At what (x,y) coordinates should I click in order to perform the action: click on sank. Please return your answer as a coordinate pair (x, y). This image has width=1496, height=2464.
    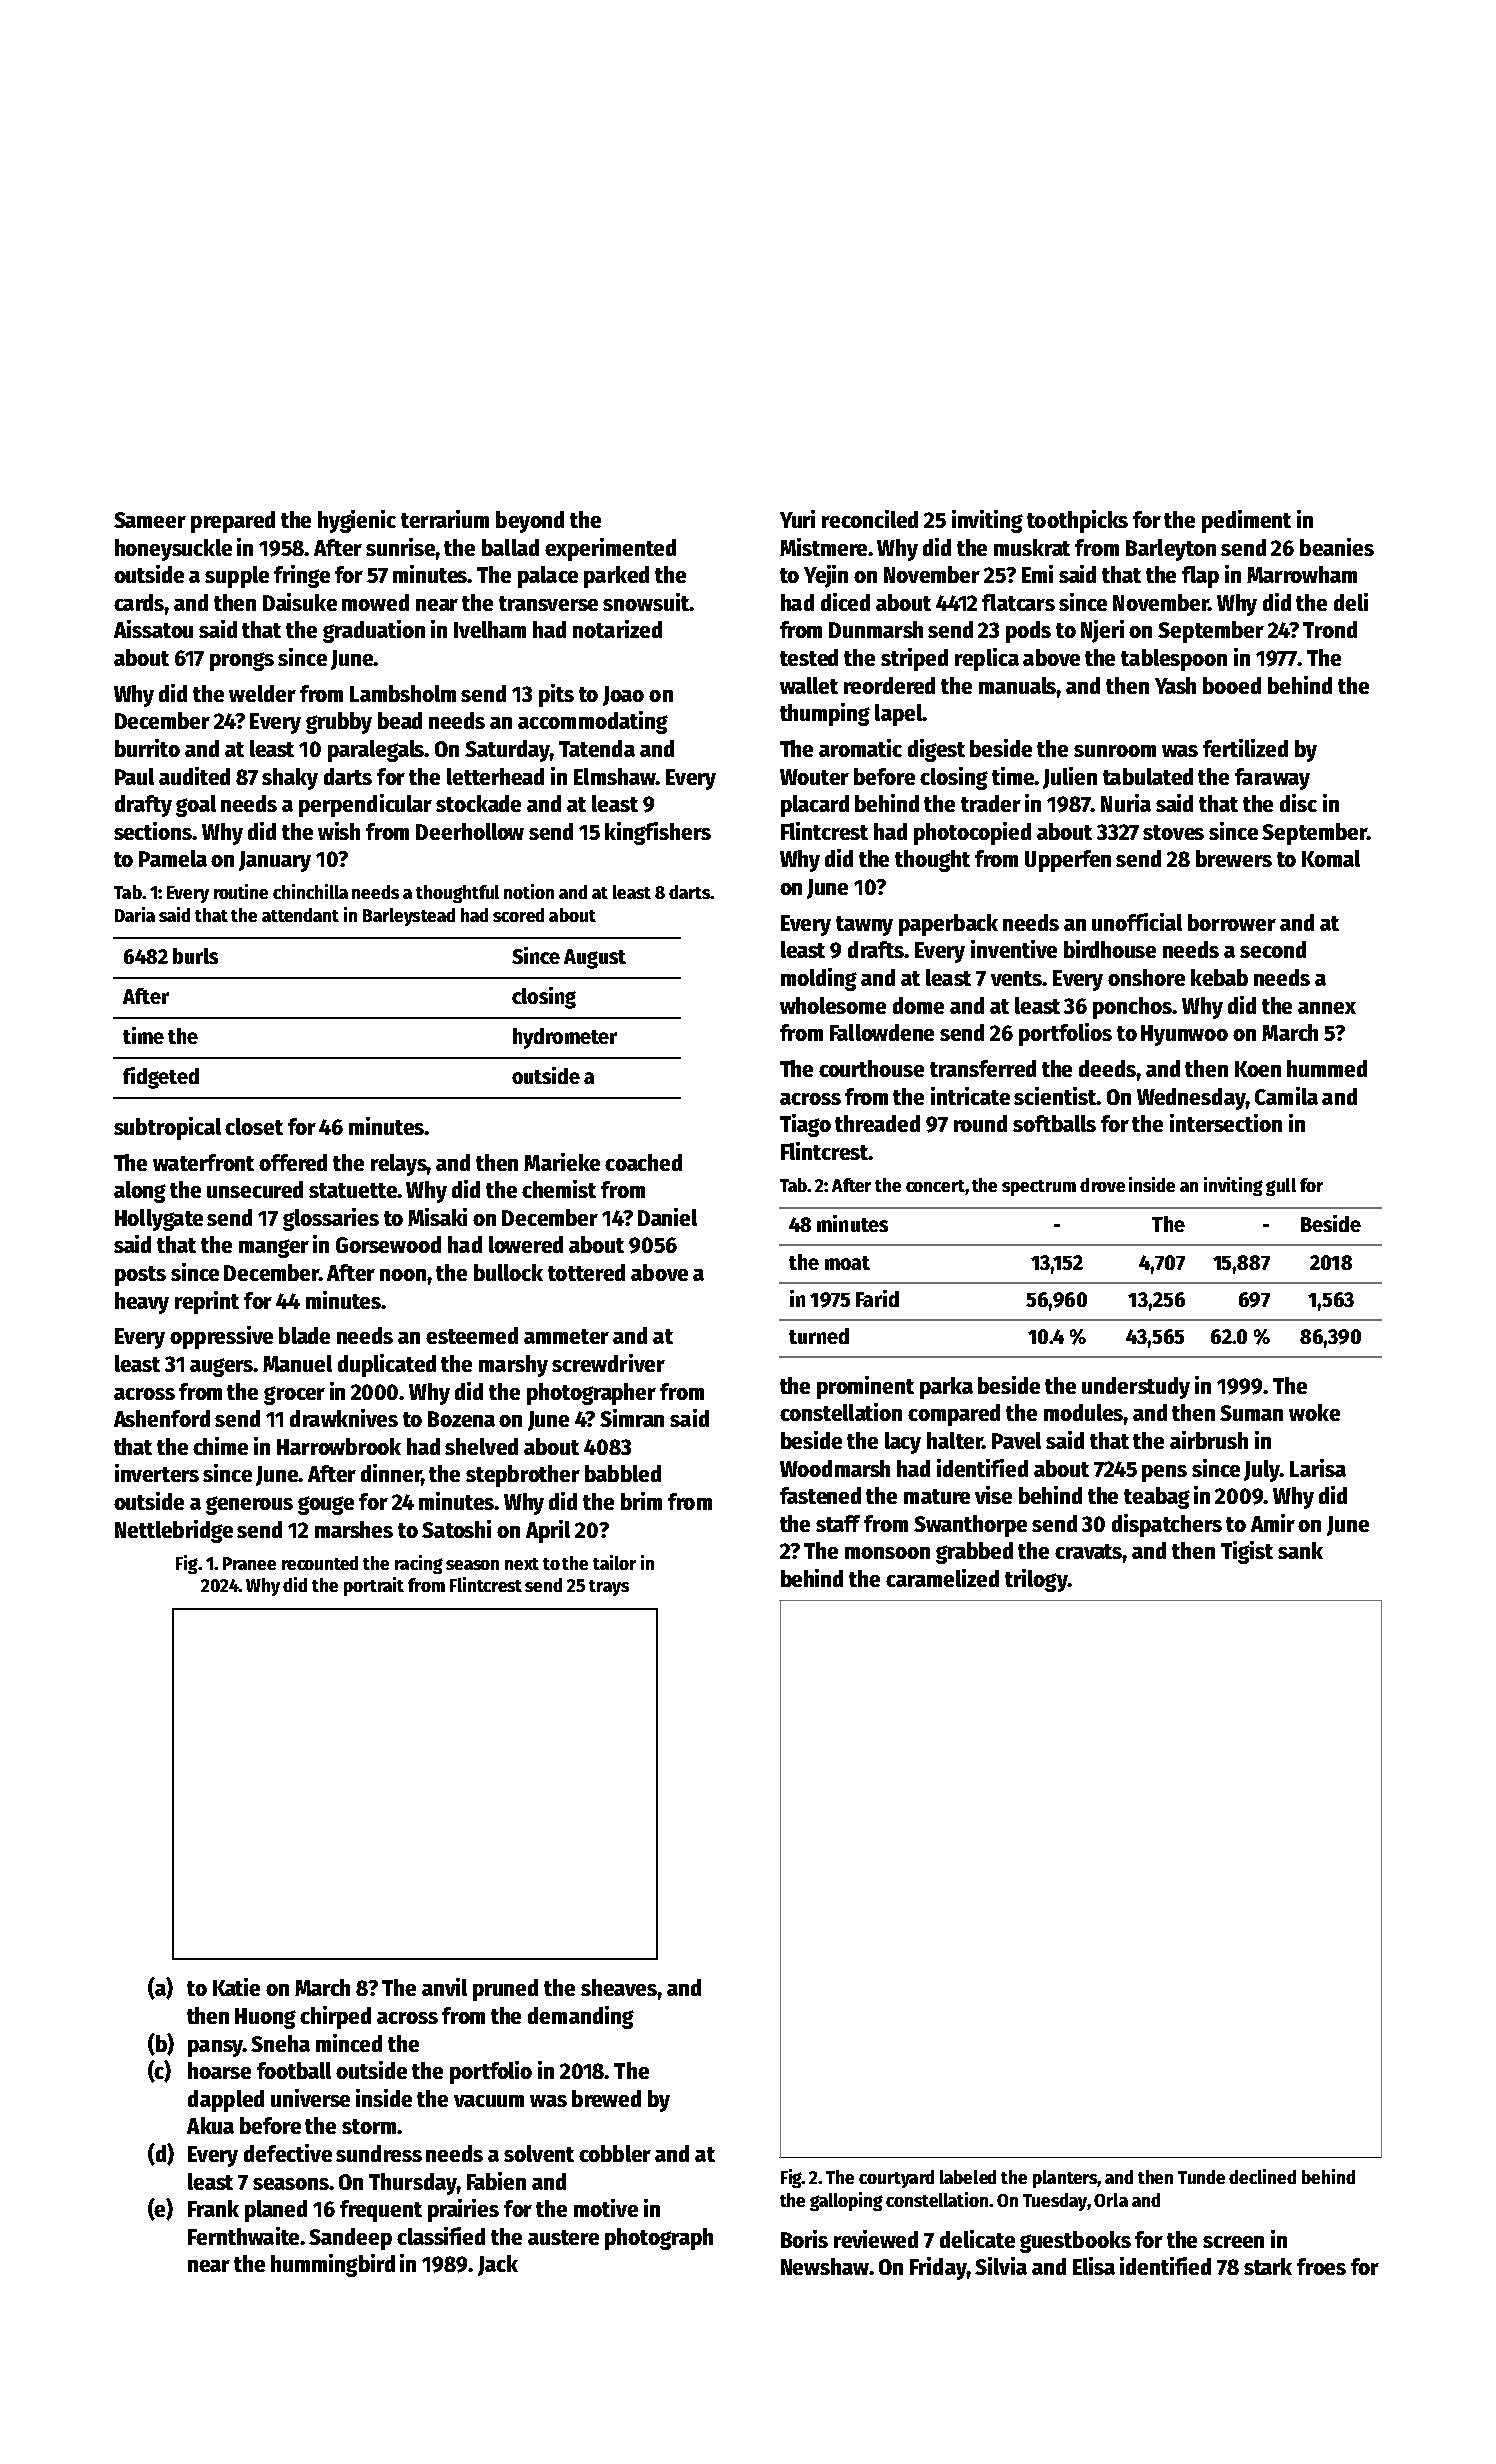
    Looking at the image, I should click on (1300, 1550).
